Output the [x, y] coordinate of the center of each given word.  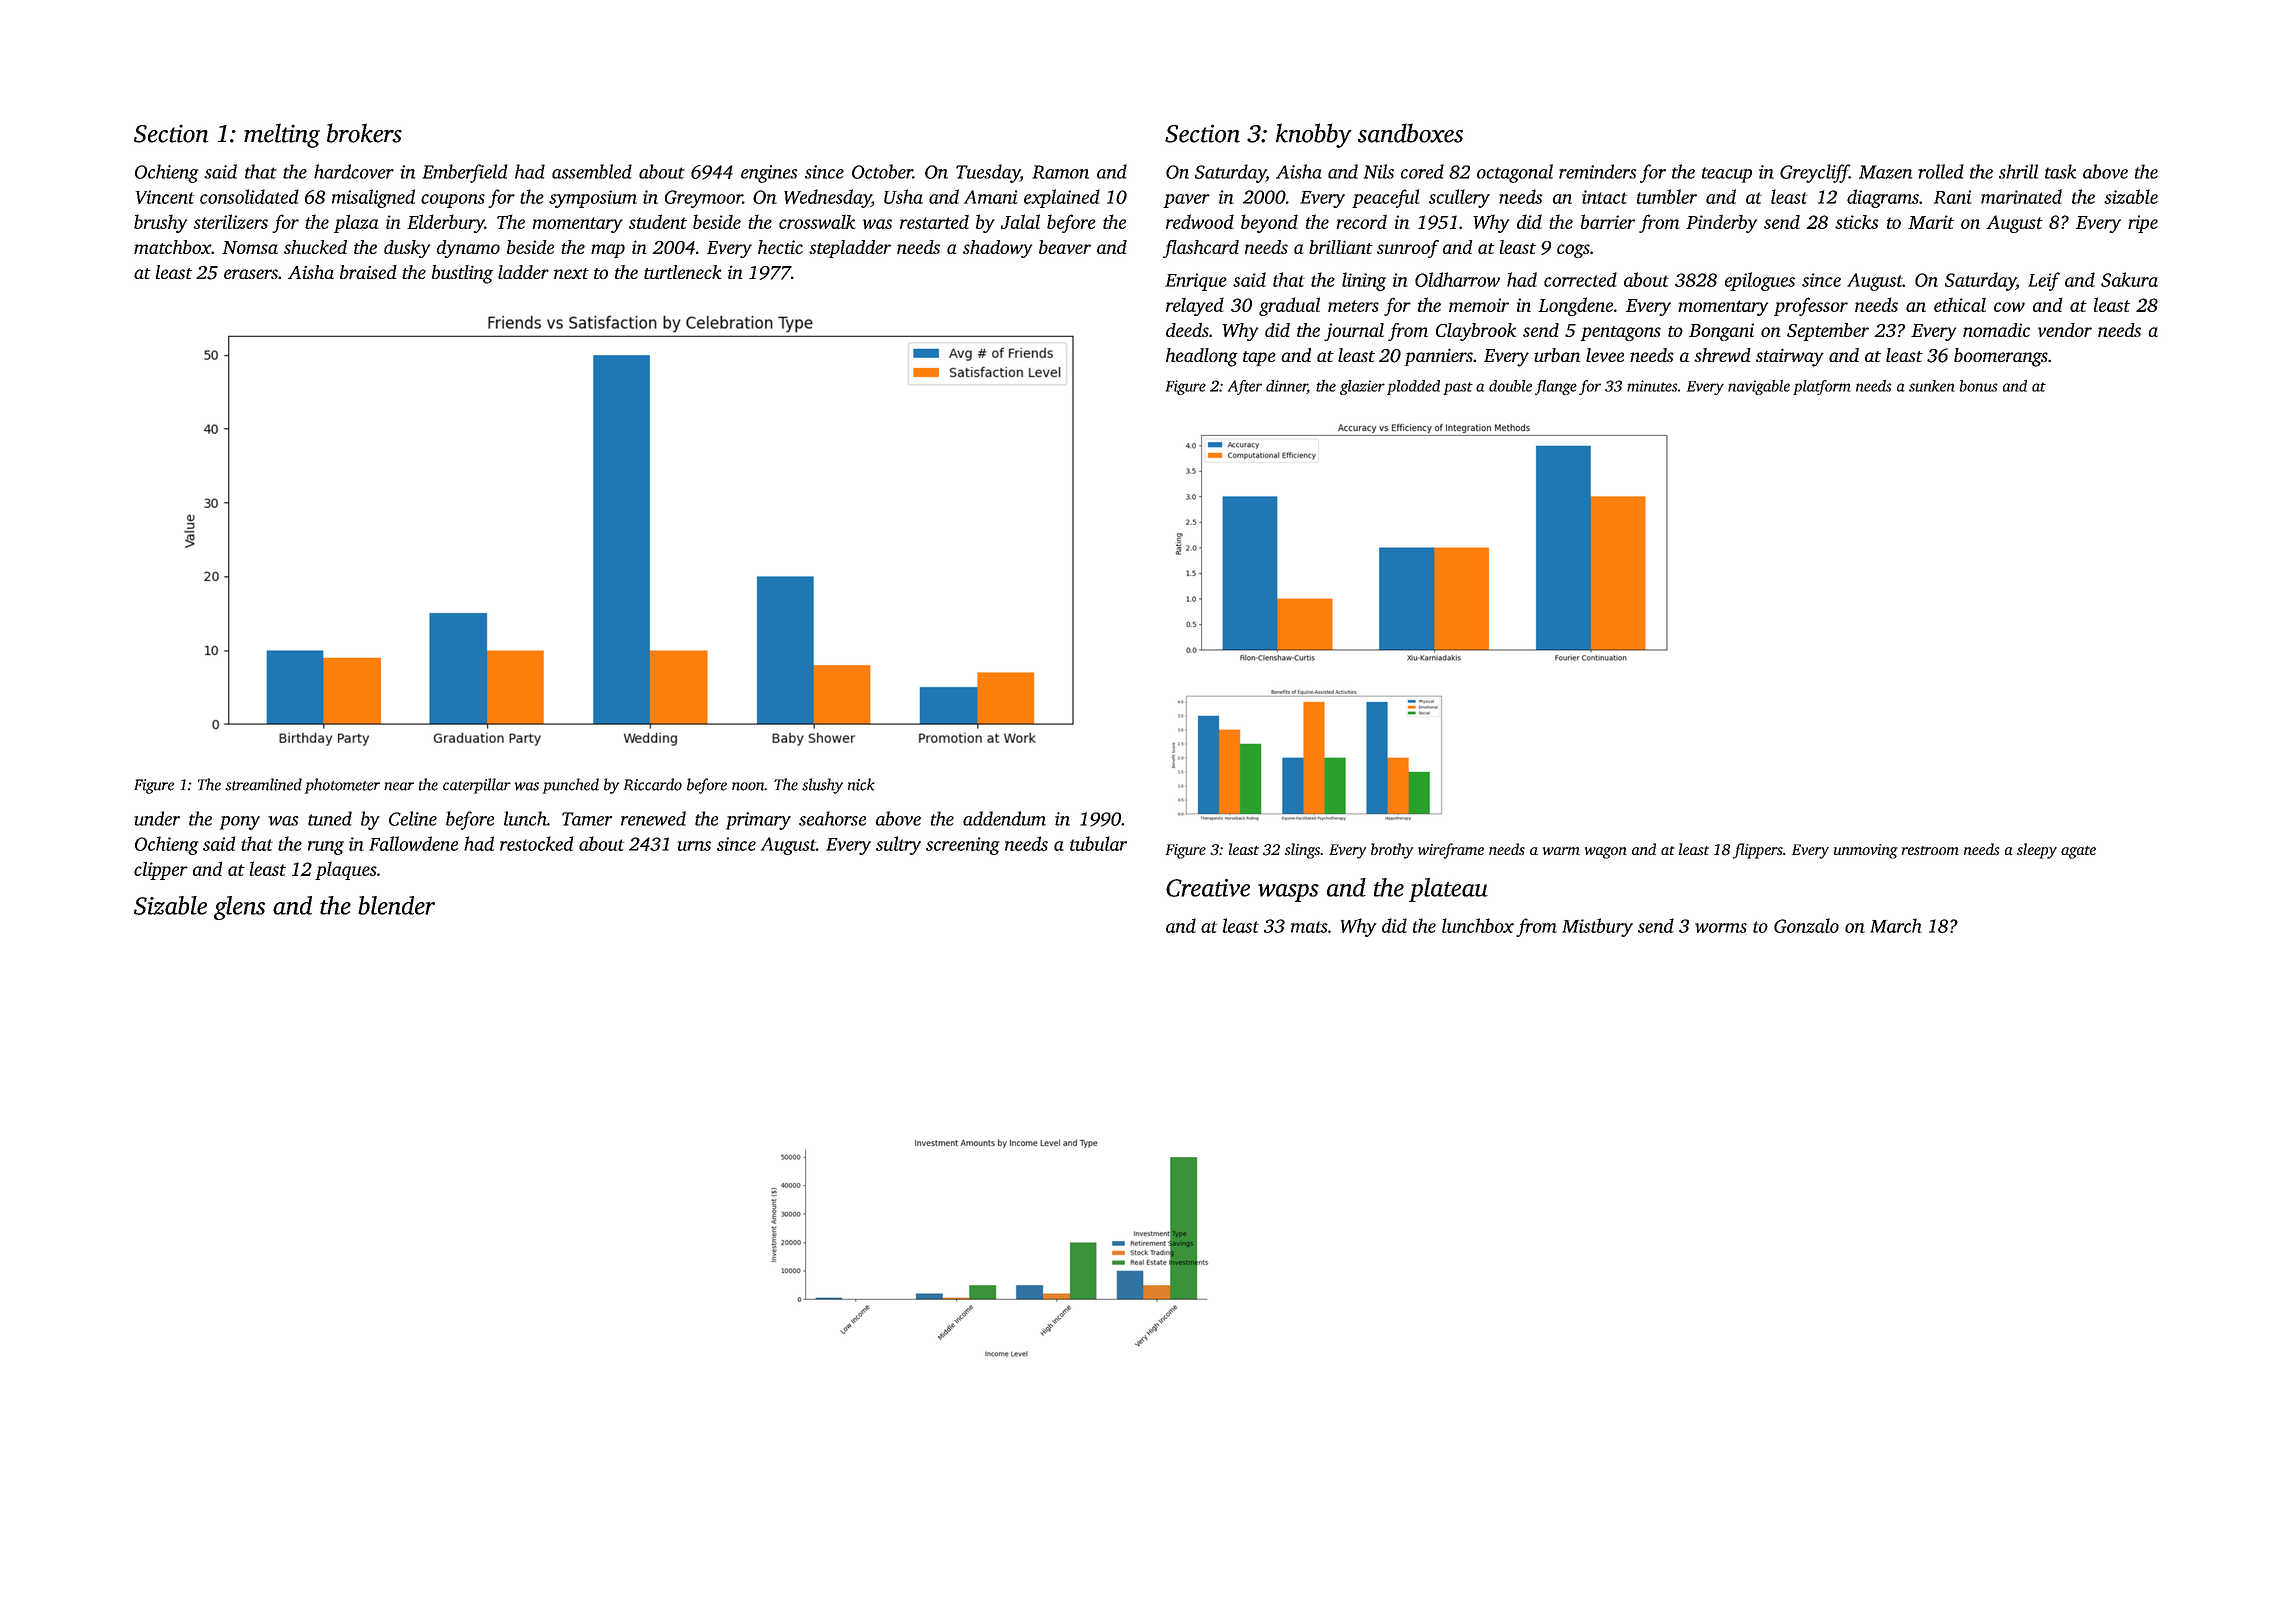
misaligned [373, 198]
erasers [251, 274]
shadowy [997, 249]
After [1245, 387]
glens [239, 908]
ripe [2143, 224]
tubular [1098, 843]
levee [1605, 355]
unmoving [1866, 851]
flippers [1758, 851]
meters [1353, 306]
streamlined [263, 784]
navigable [1759, 387]
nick [861, 784]
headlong [1202, 357]
